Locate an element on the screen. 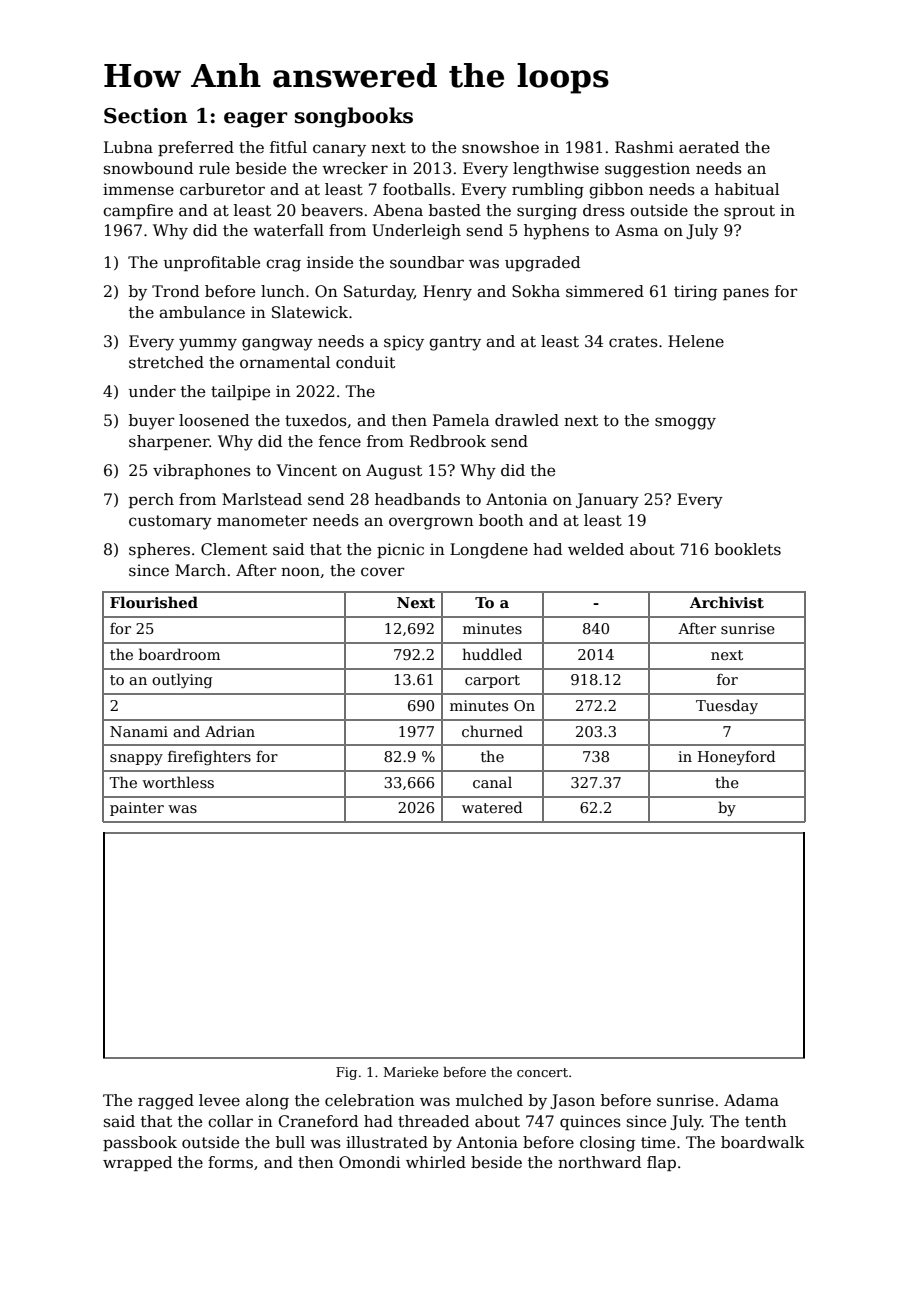 The image size is (908, 1316). flap is located at coordinates (661, 1163).
